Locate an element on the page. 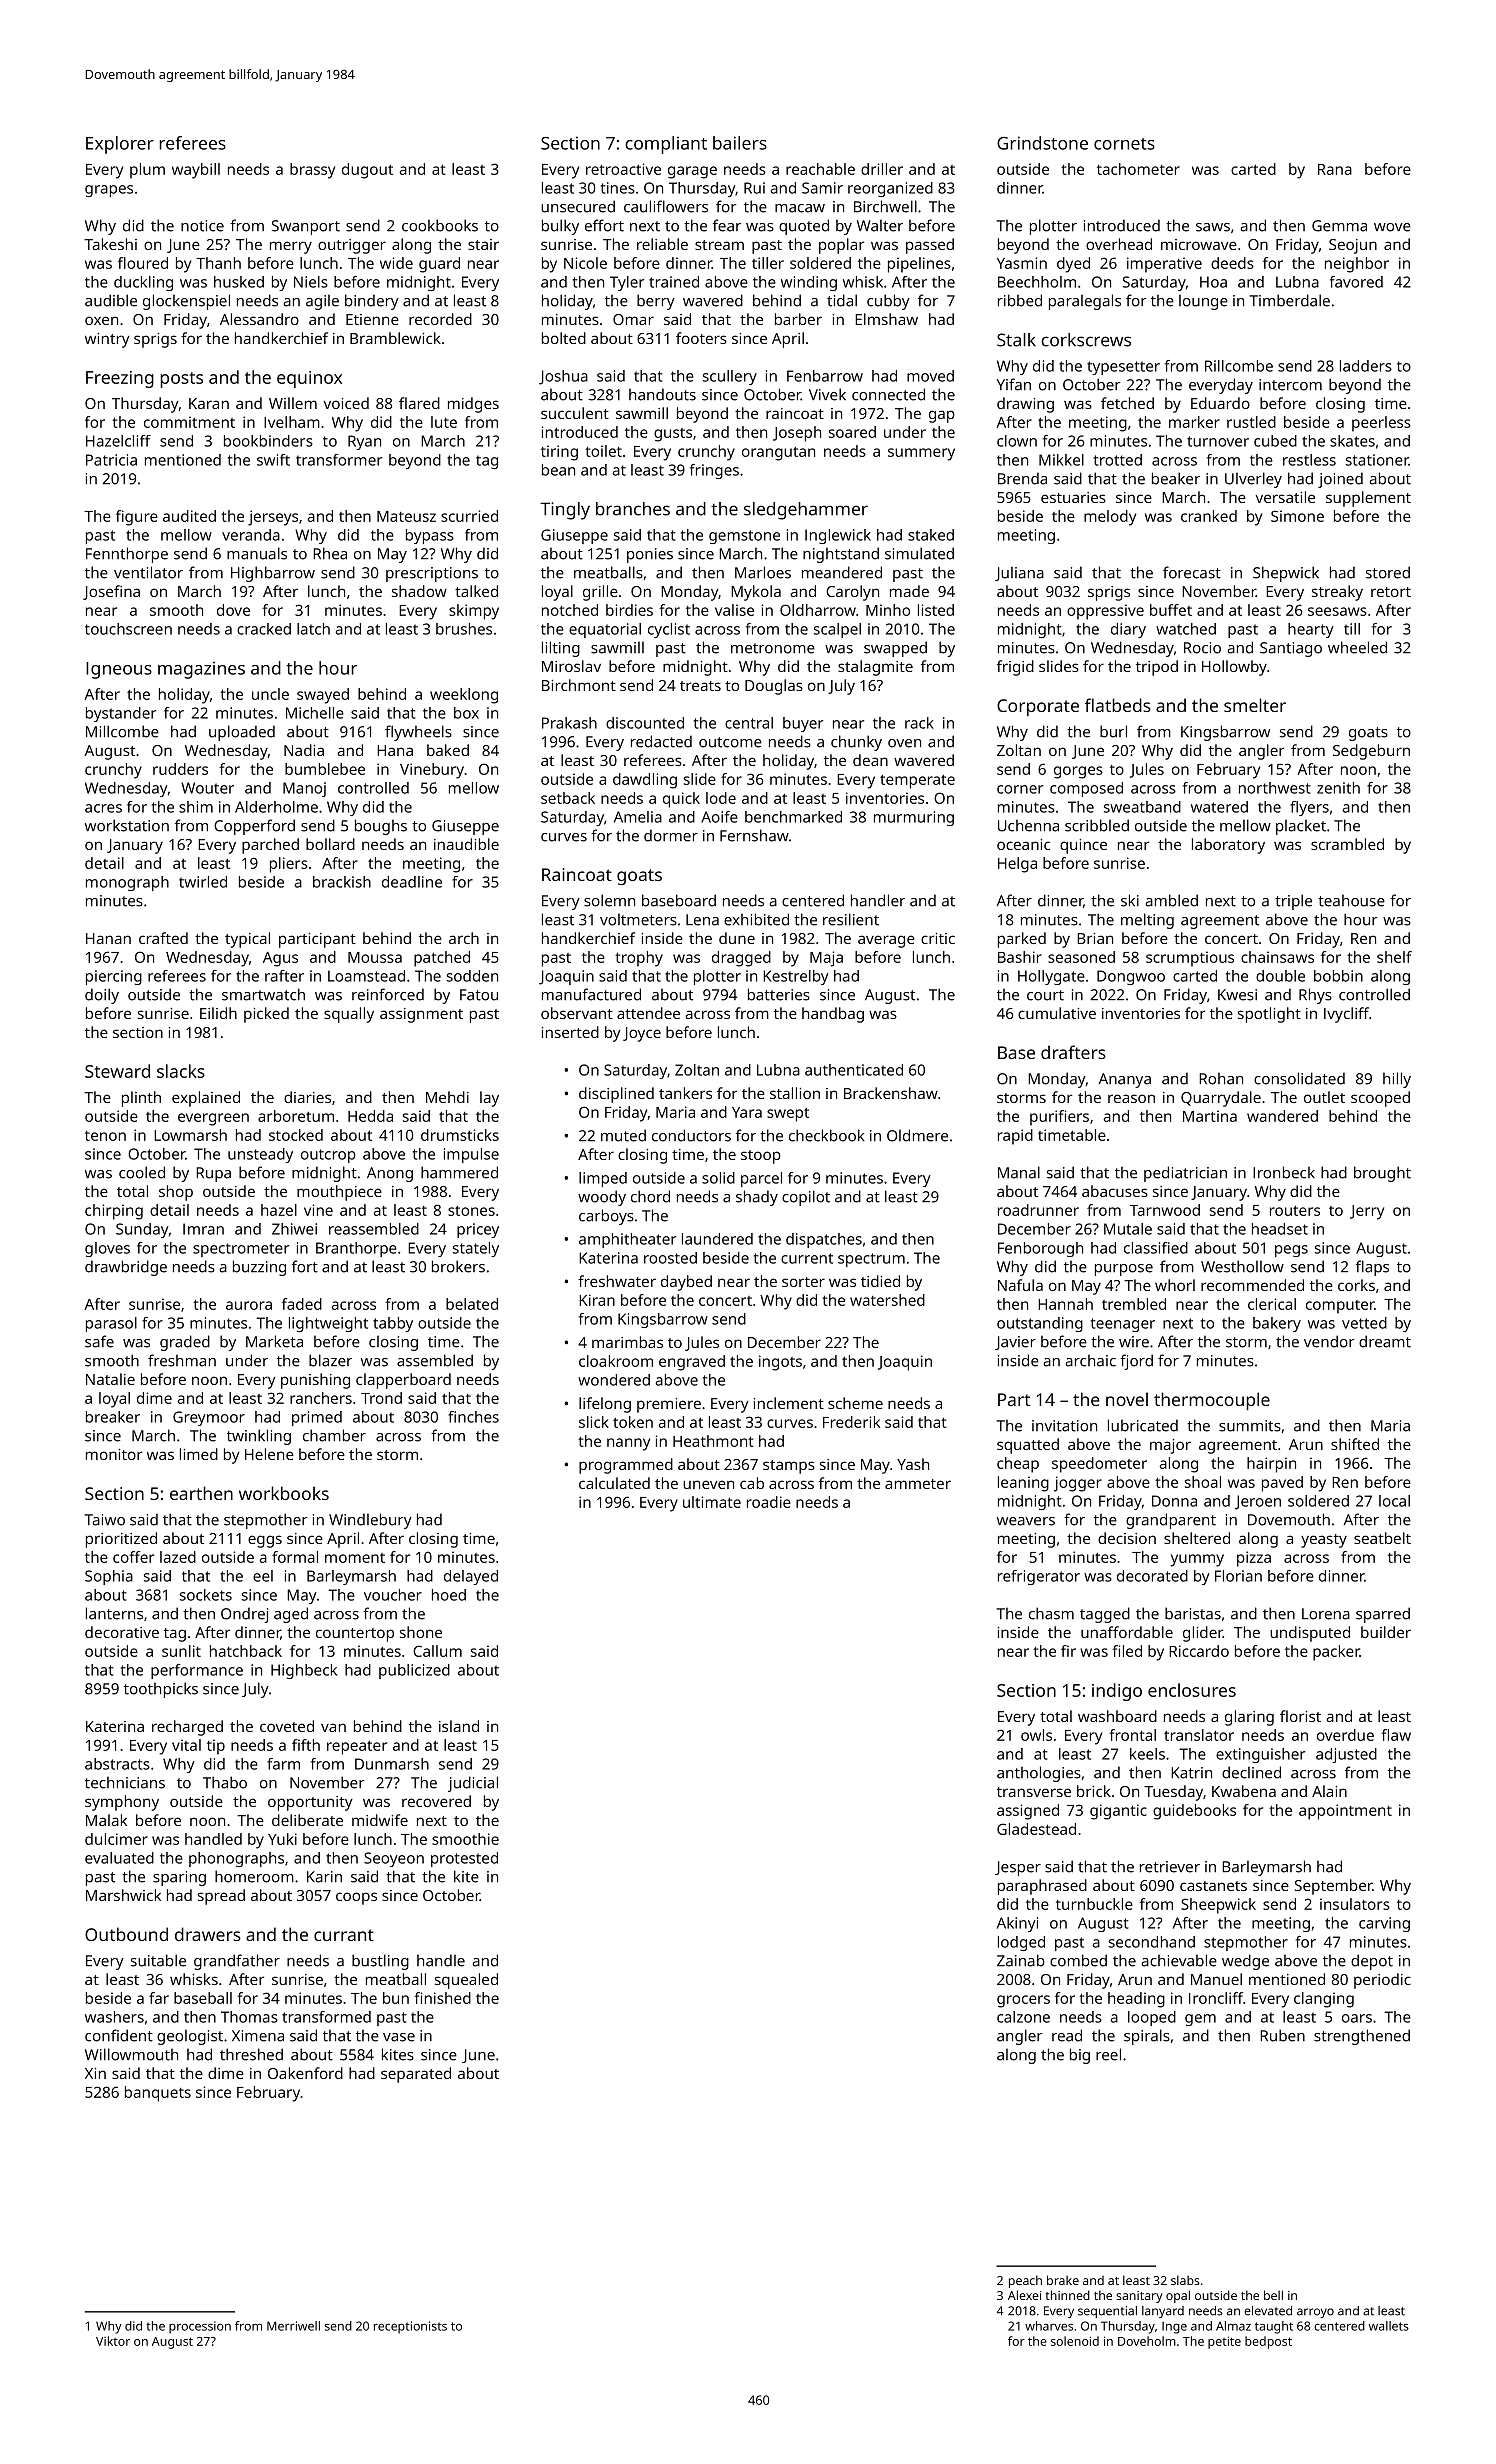 The width and height of the document is (1496, 2464). purifiers is located at coordinates (1059, 1118).
